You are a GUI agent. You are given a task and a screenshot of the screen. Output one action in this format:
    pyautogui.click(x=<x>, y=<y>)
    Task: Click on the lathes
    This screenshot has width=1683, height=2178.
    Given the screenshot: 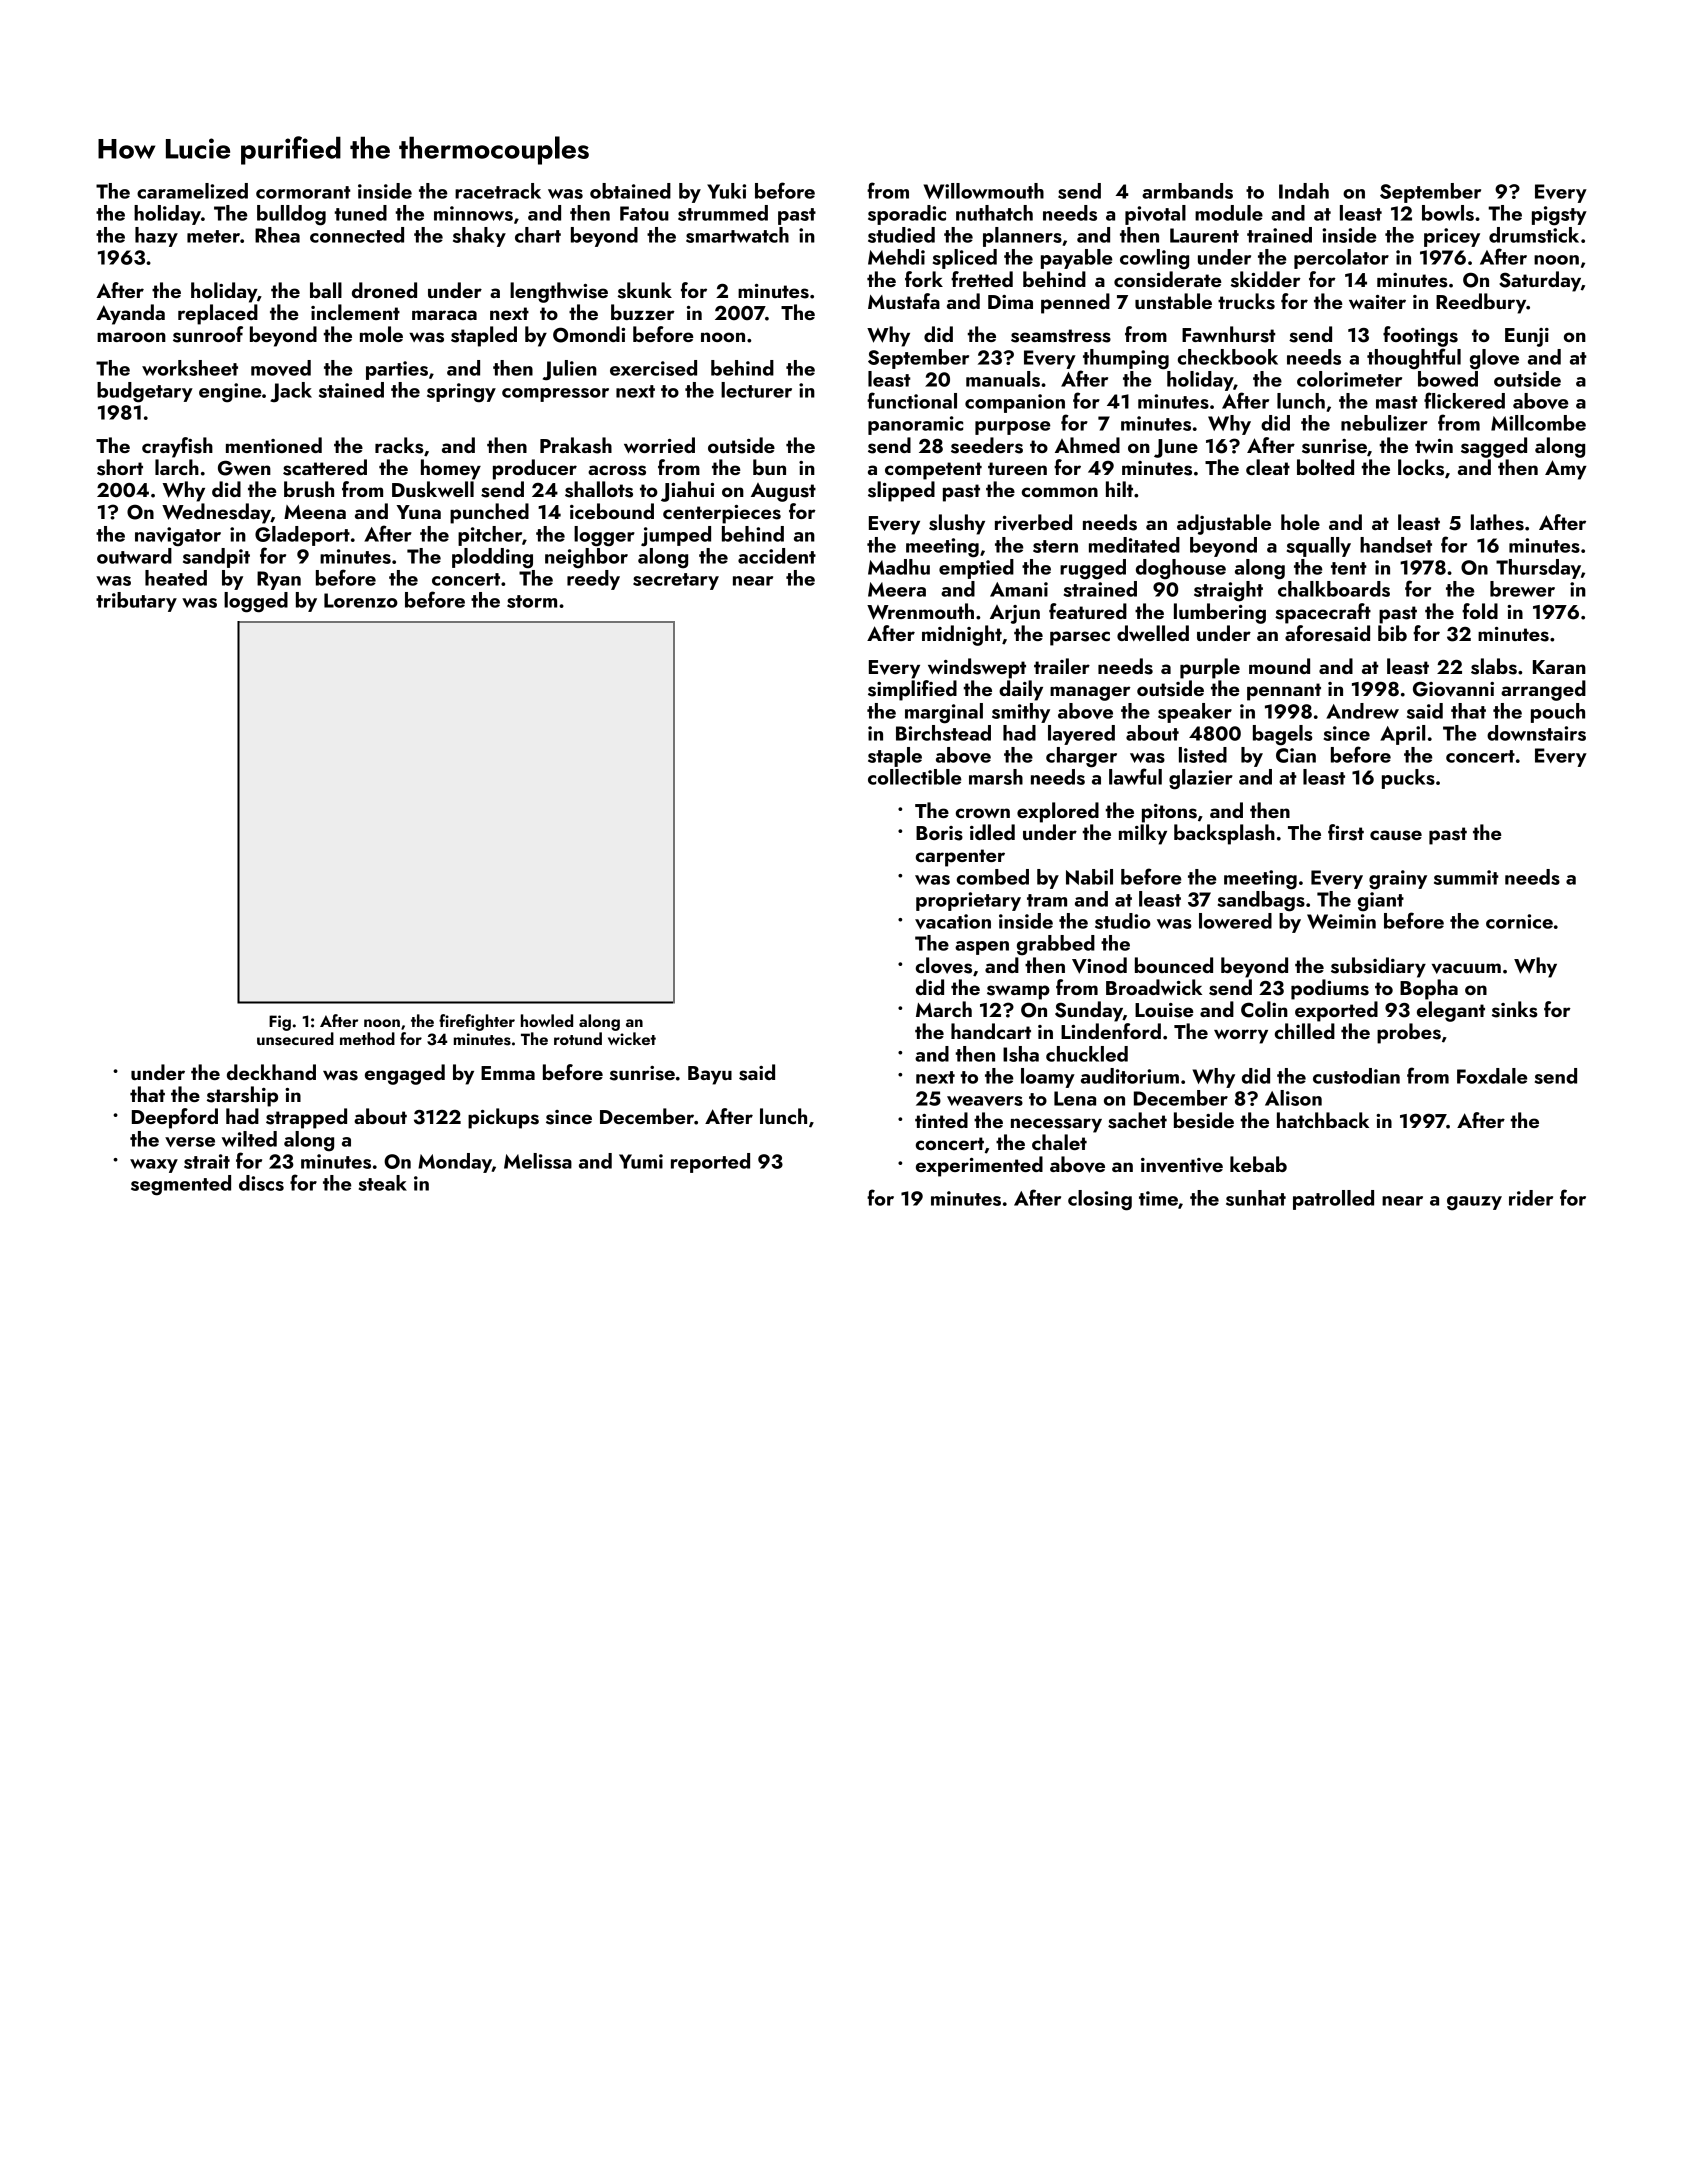 What is the action you would take?
    pyautogui.click(x=1497, y=522)
